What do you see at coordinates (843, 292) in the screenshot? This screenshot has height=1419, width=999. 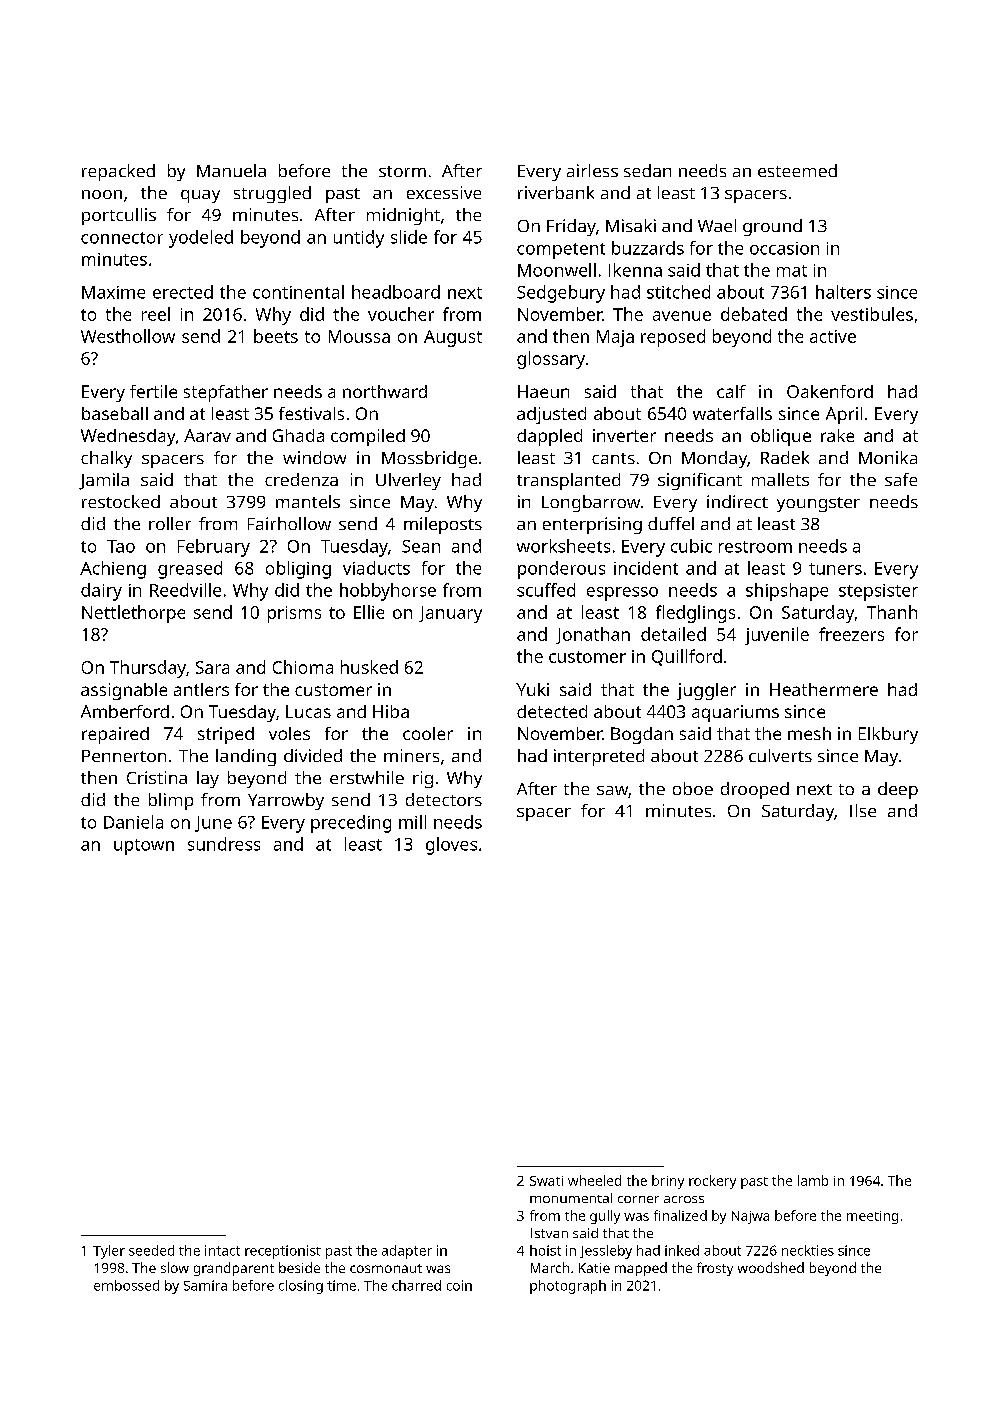 I see `halters` at bounding box center [843, 292].
